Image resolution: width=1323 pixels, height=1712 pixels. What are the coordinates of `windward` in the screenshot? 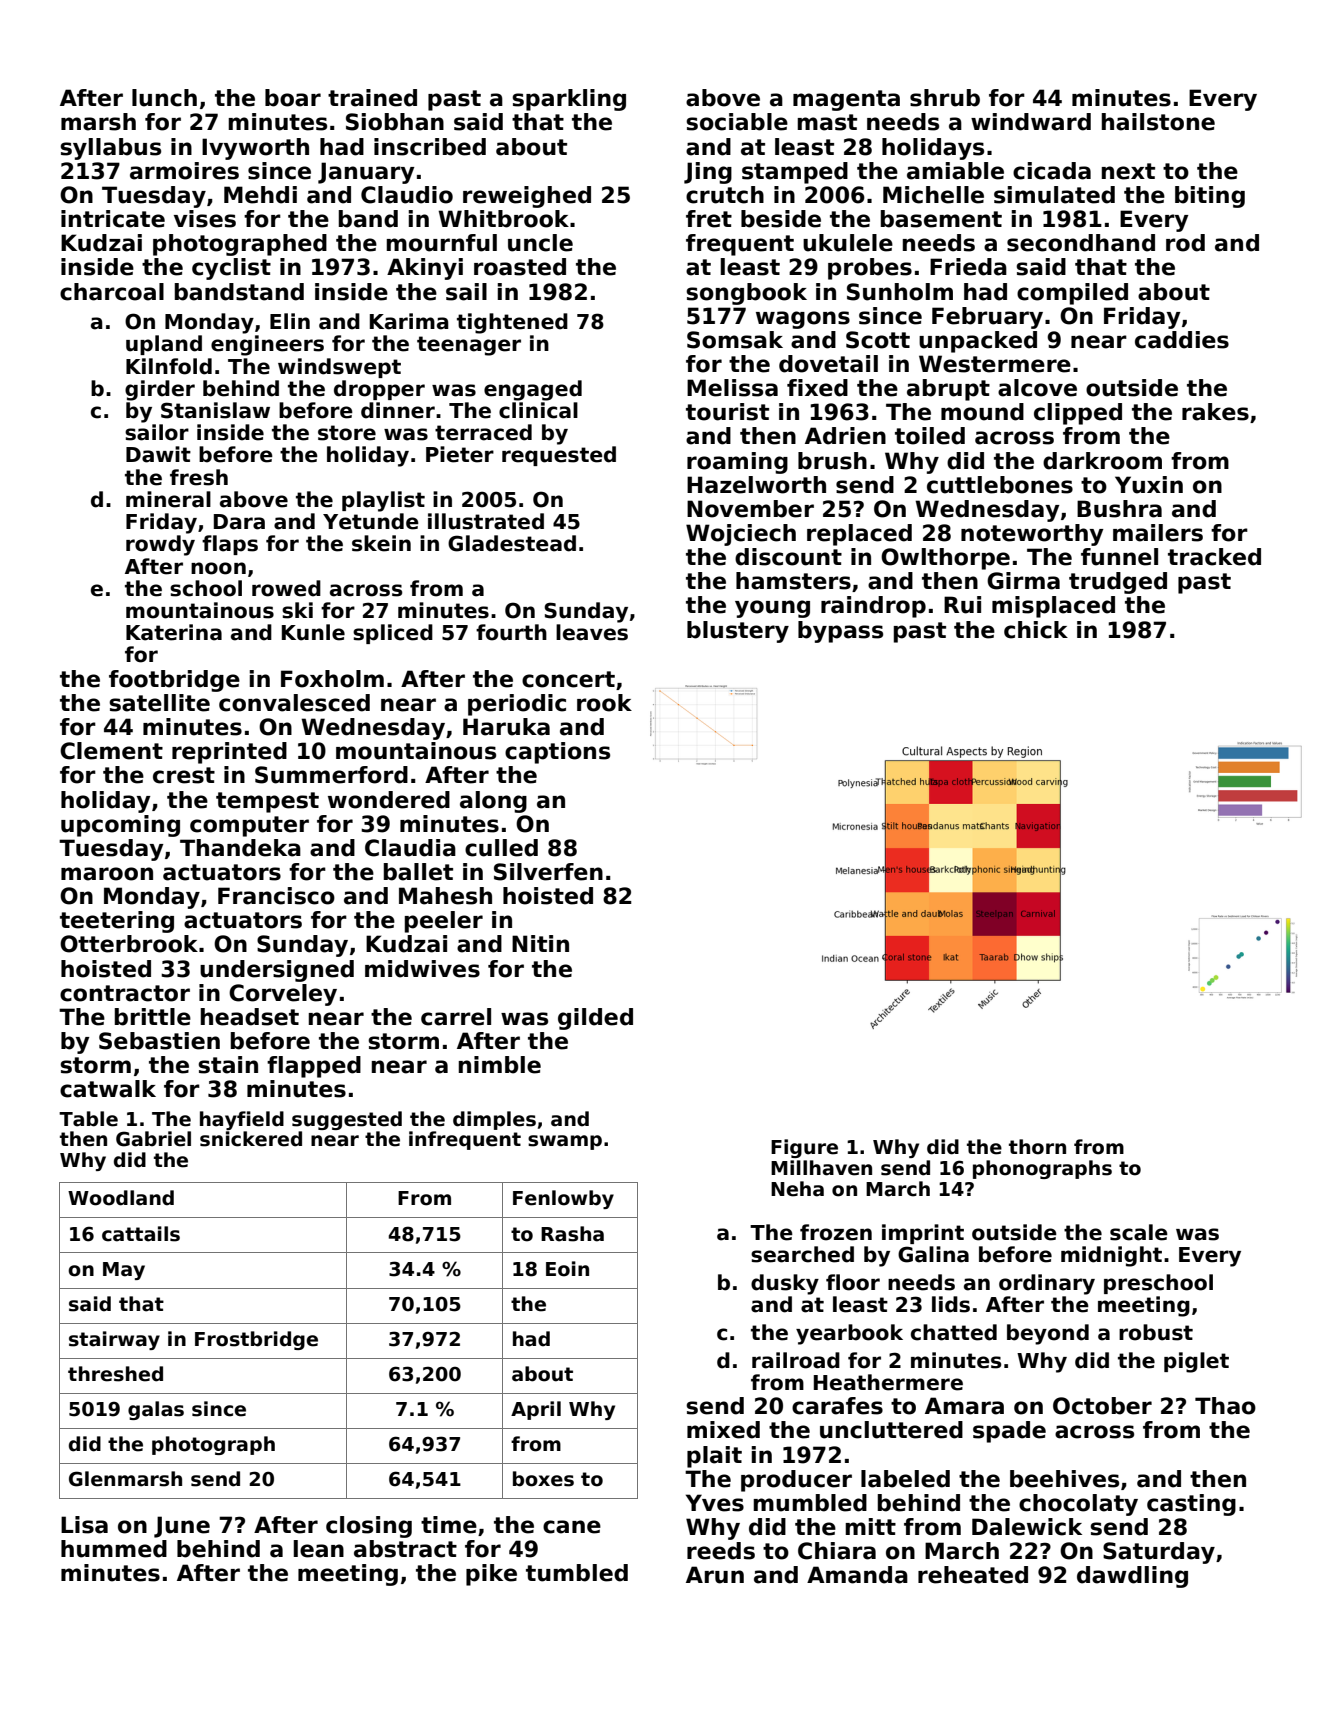 It's located at (1031, 122).
